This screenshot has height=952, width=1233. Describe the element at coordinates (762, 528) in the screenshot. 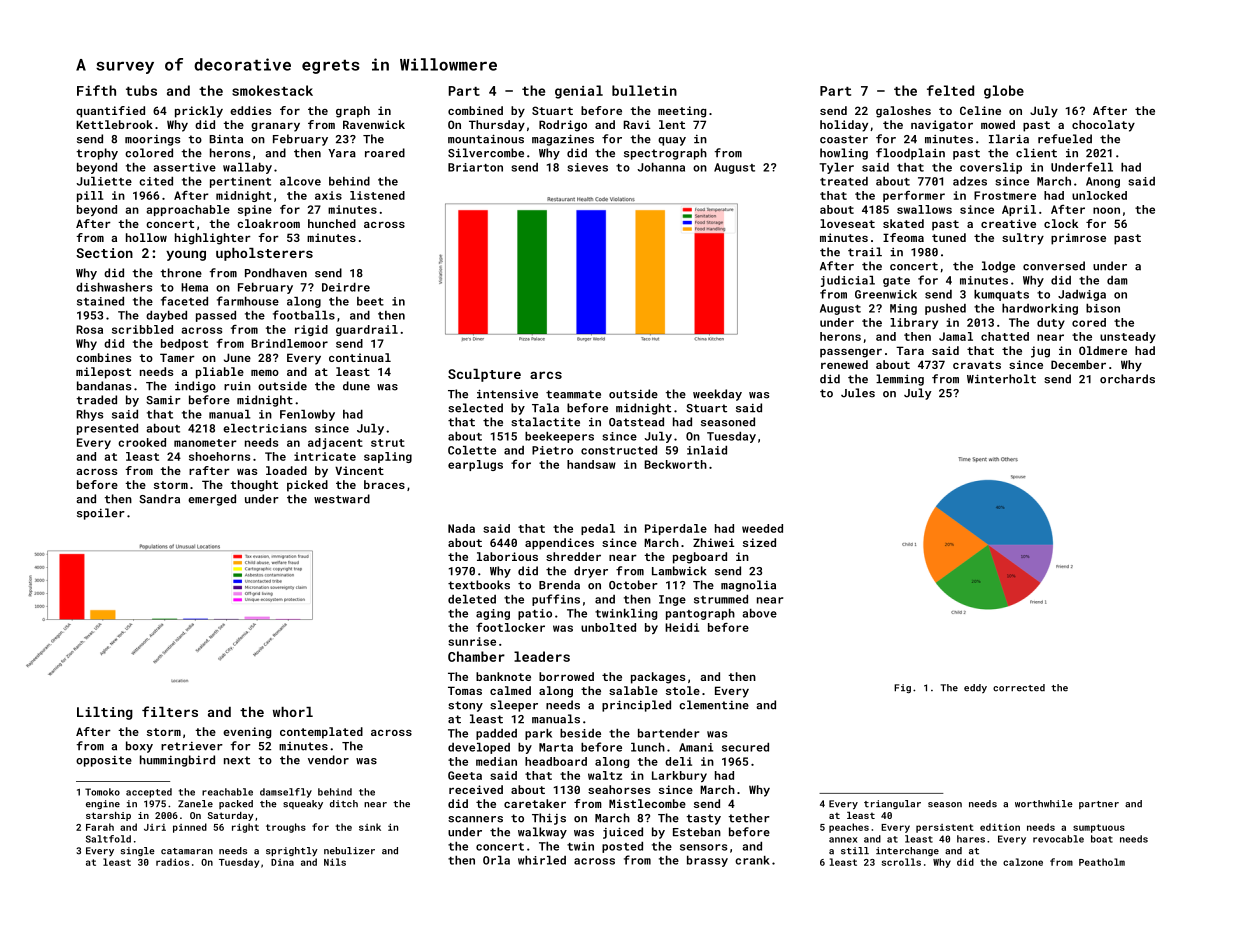

I see `weeded` at that location.
